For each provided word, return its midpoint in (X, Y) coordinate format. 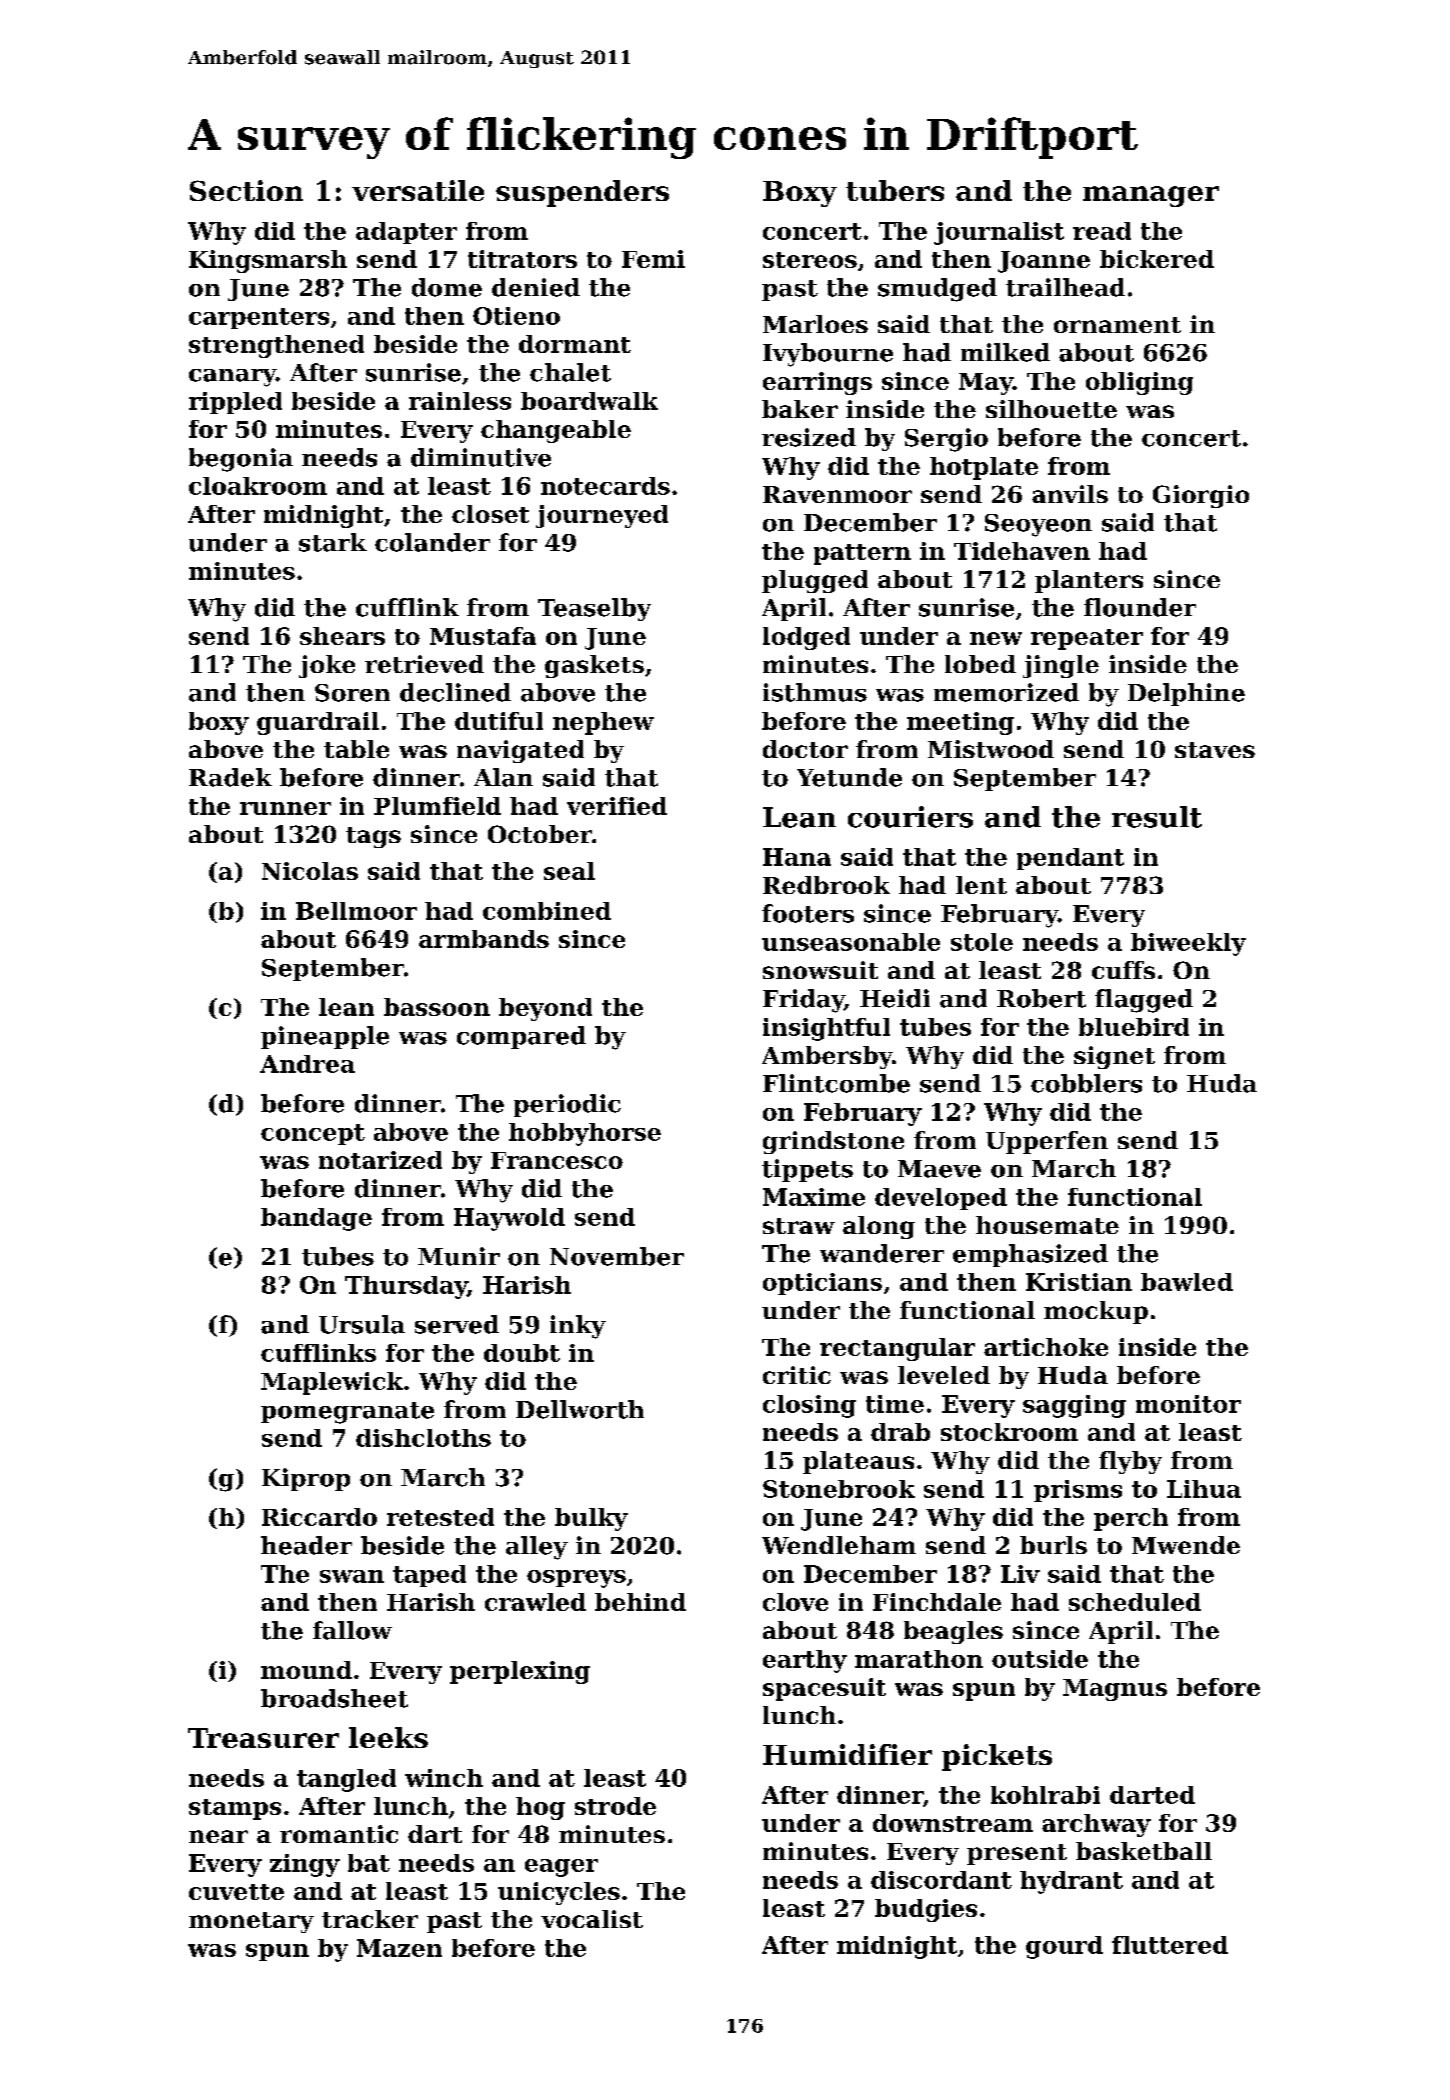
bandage (316, 1219)
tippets (807, 1170)
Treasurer (263, 1738)
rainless (460, 401)
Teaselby (594, 609)
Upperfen (1047, 1142)
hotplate (984, 468)
